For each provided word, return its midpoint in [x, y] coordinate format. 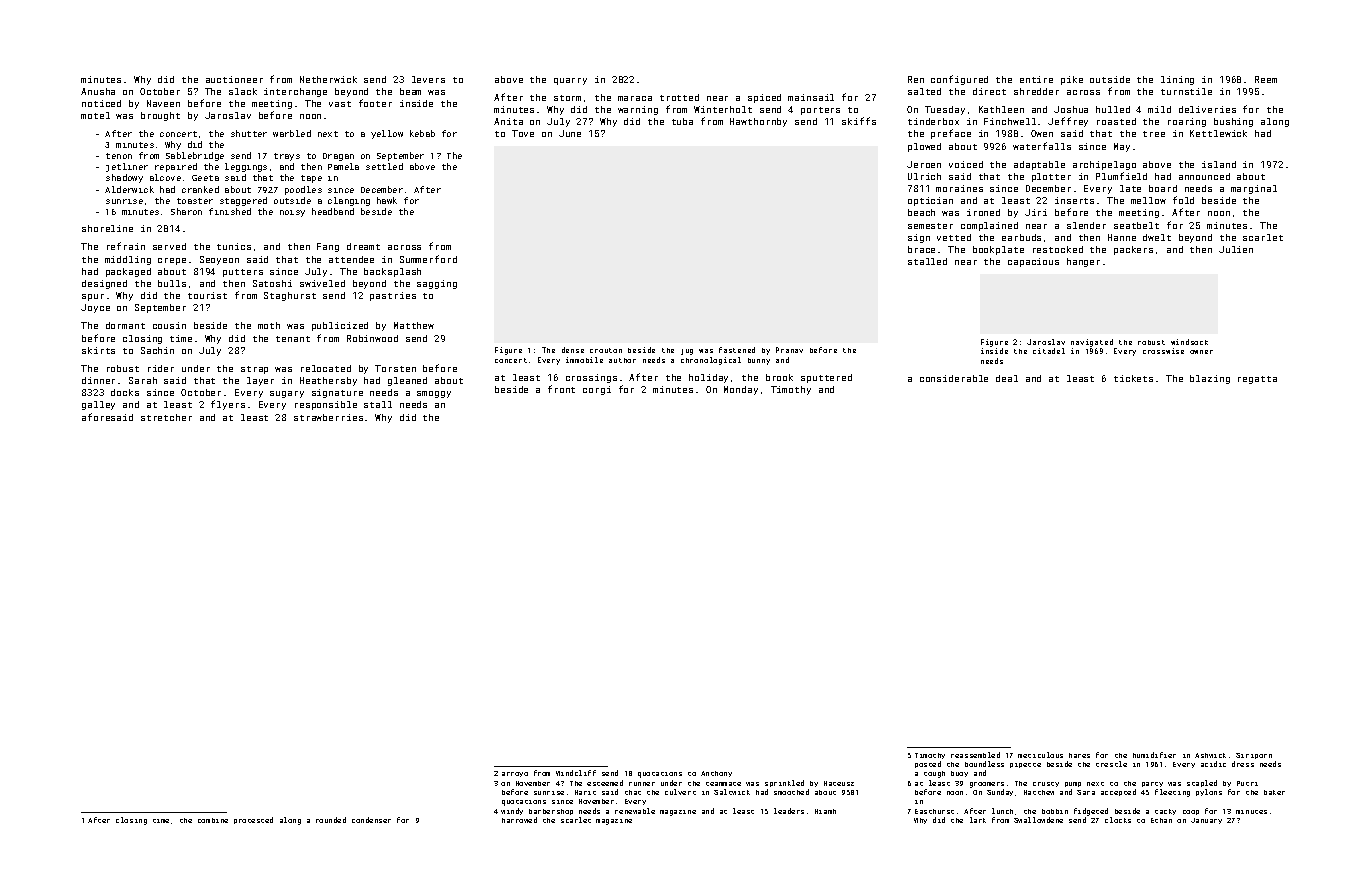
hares [1079, 755]
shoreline [107, 228]
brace [921, 249]
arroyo [515, 774]
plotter [1051, 177]
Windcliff [576, 773]
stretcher [166, 417]
